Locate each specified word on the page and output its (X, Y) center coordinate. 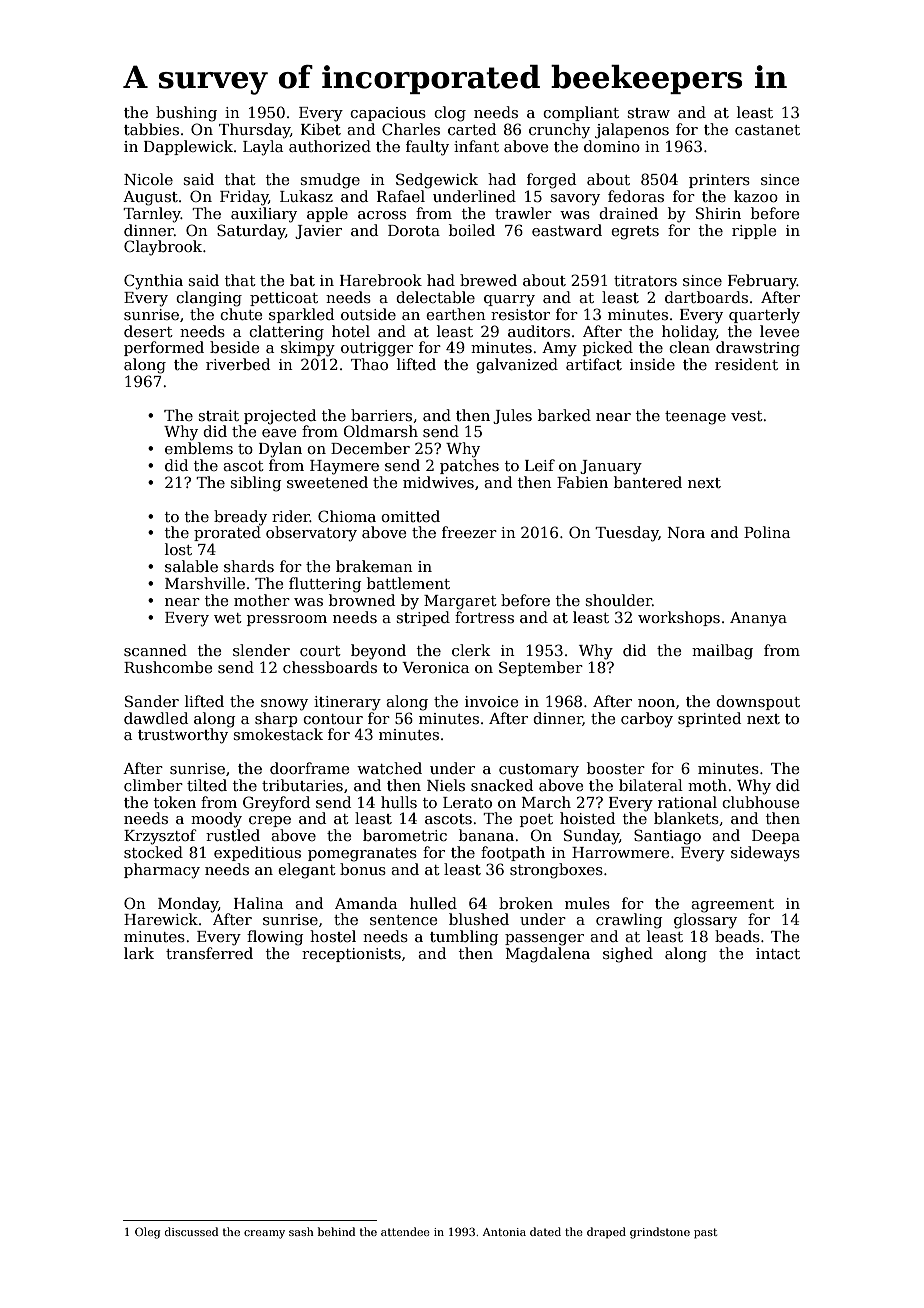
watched (389, 768)
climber (153, 785)
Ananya (758, 619)
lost (178, 549)
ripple (754, 231)
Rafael (401, 196)
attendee (405, 1231)
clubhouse (760, 802)
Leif (540, 465)
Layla (263, 148)
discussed (191, 1231)
